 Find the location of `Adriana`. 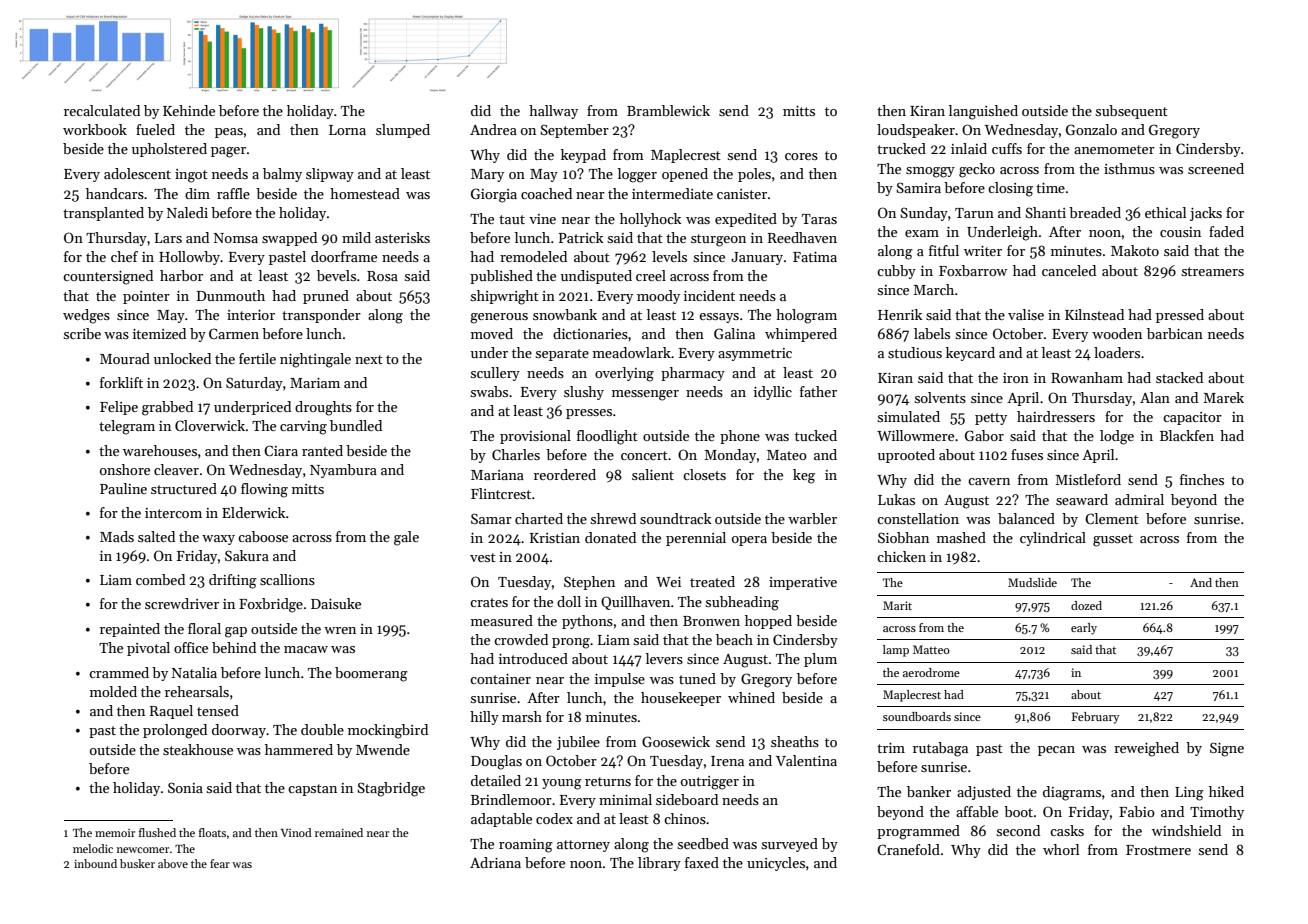

Adriana is located at coordinates (495, 862).
